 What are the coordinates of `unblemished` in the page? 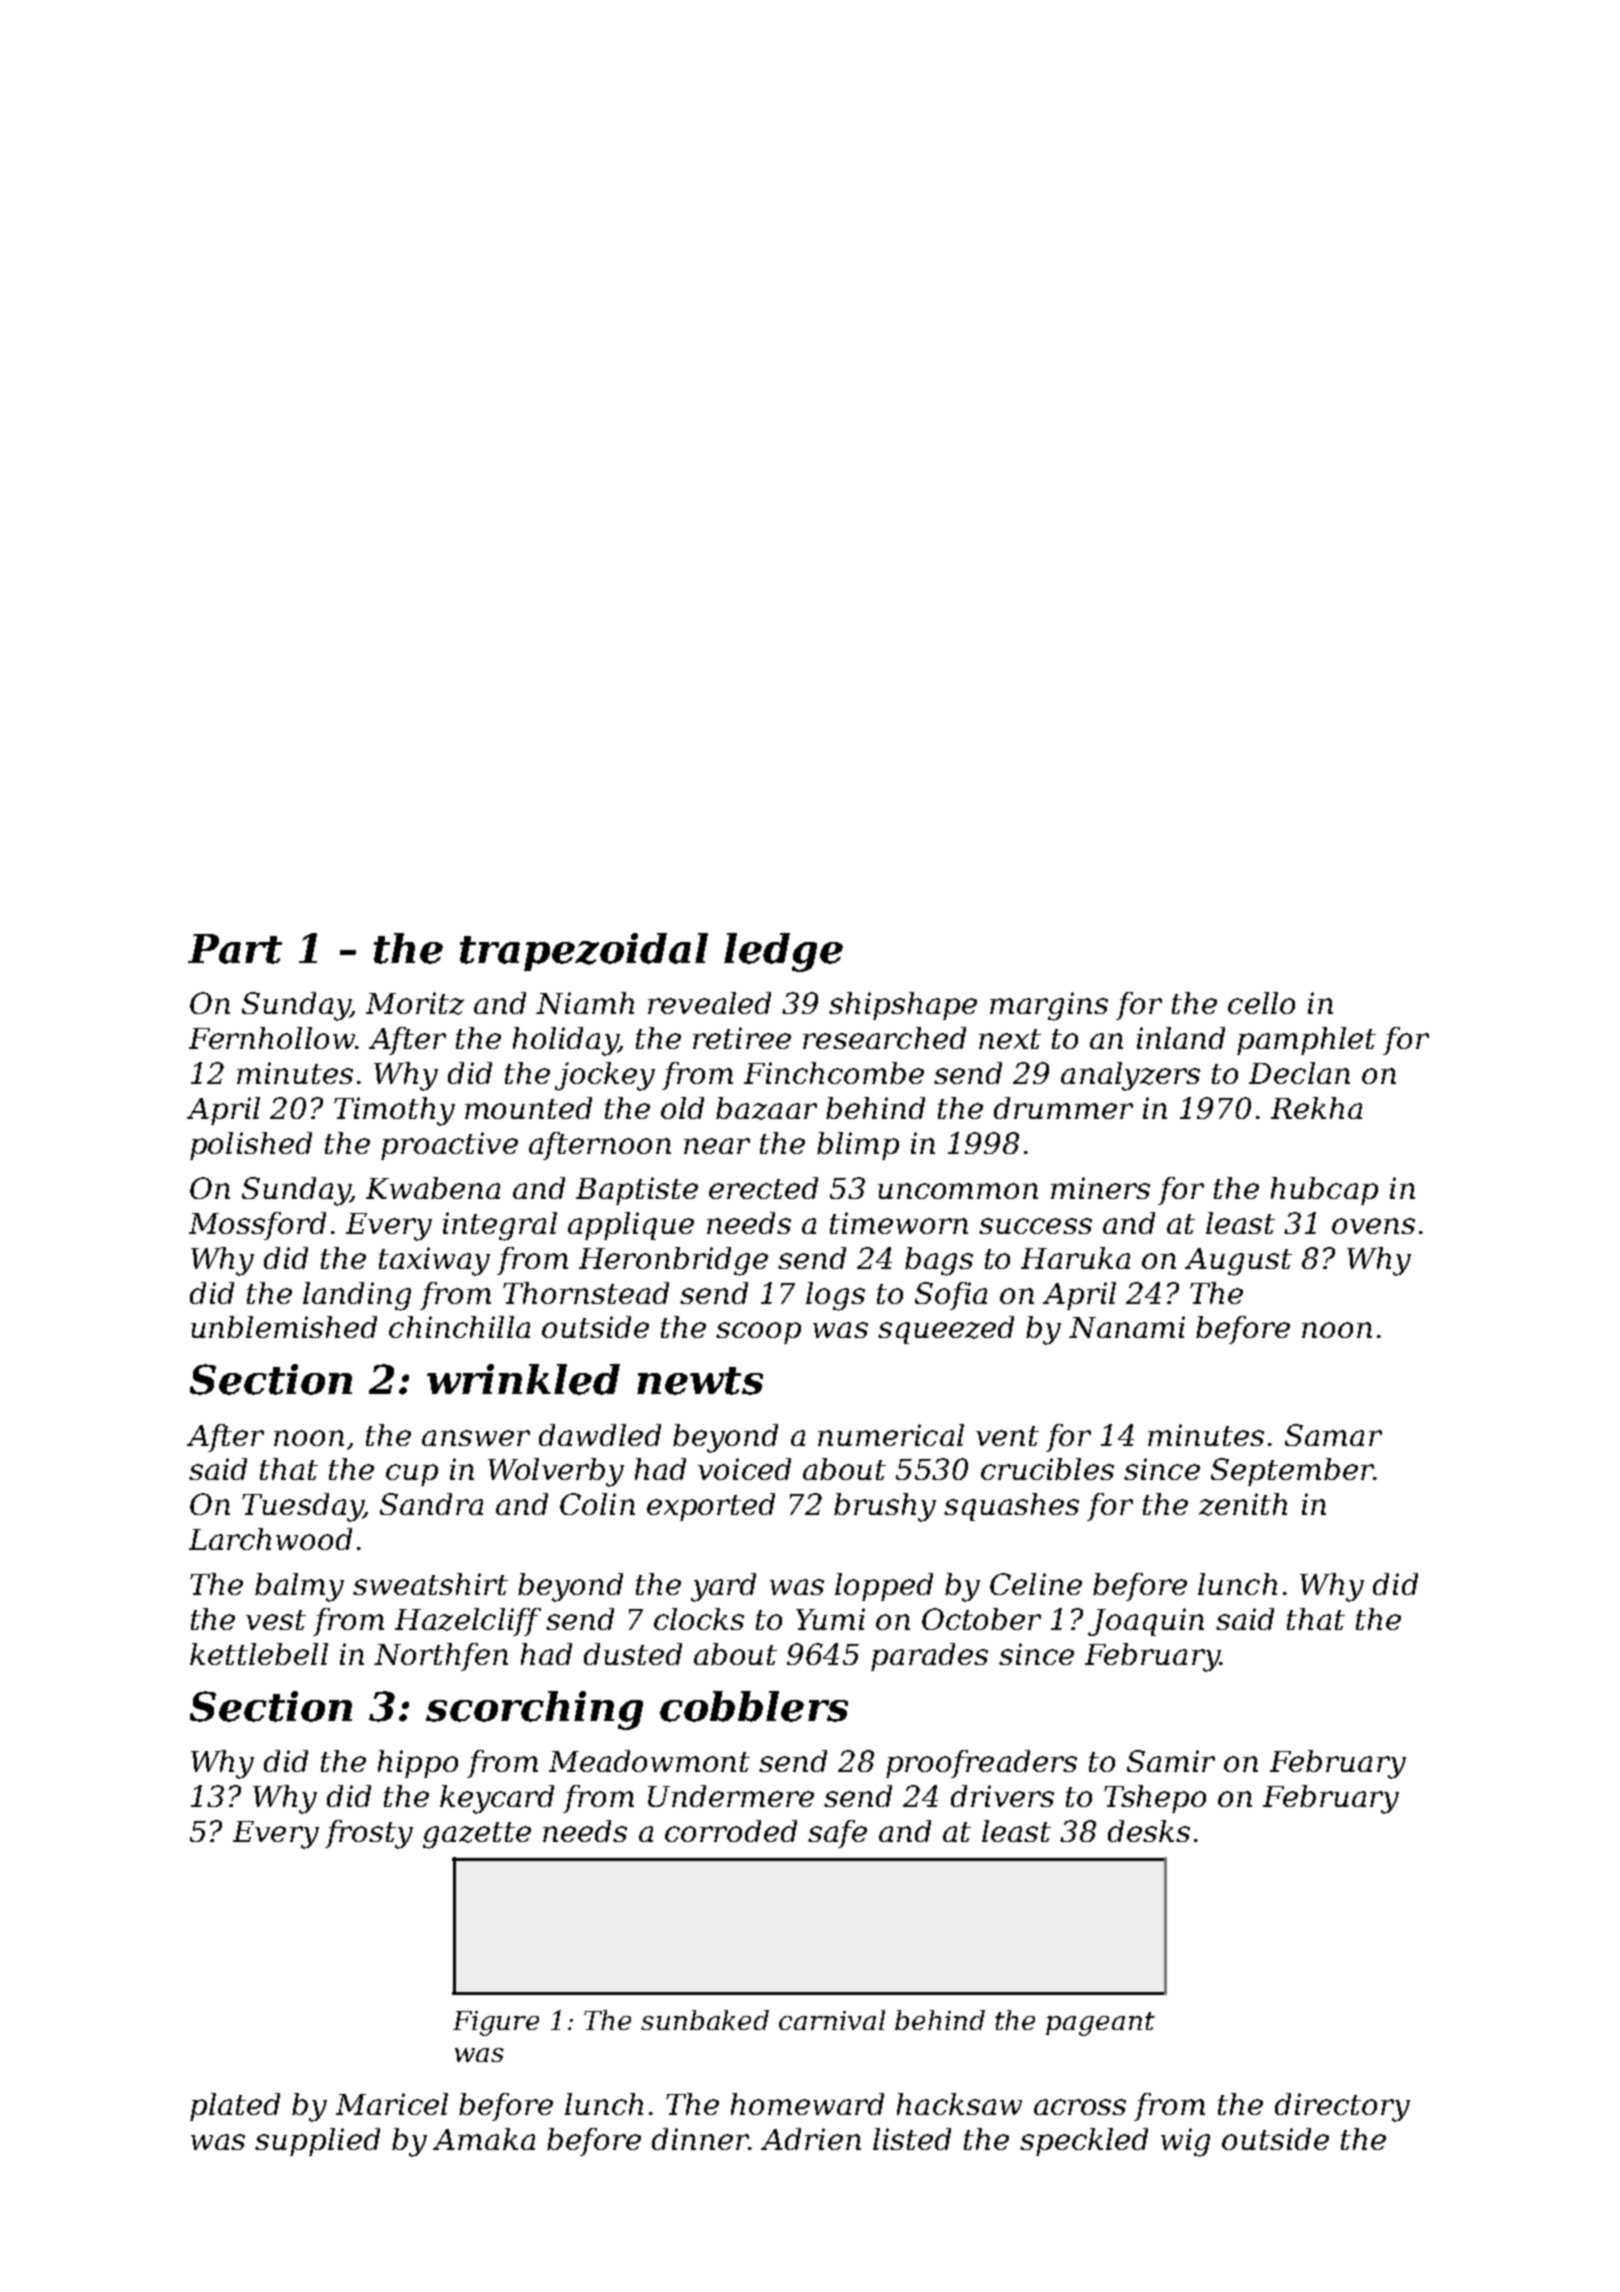 It's located at (284, 1327).
